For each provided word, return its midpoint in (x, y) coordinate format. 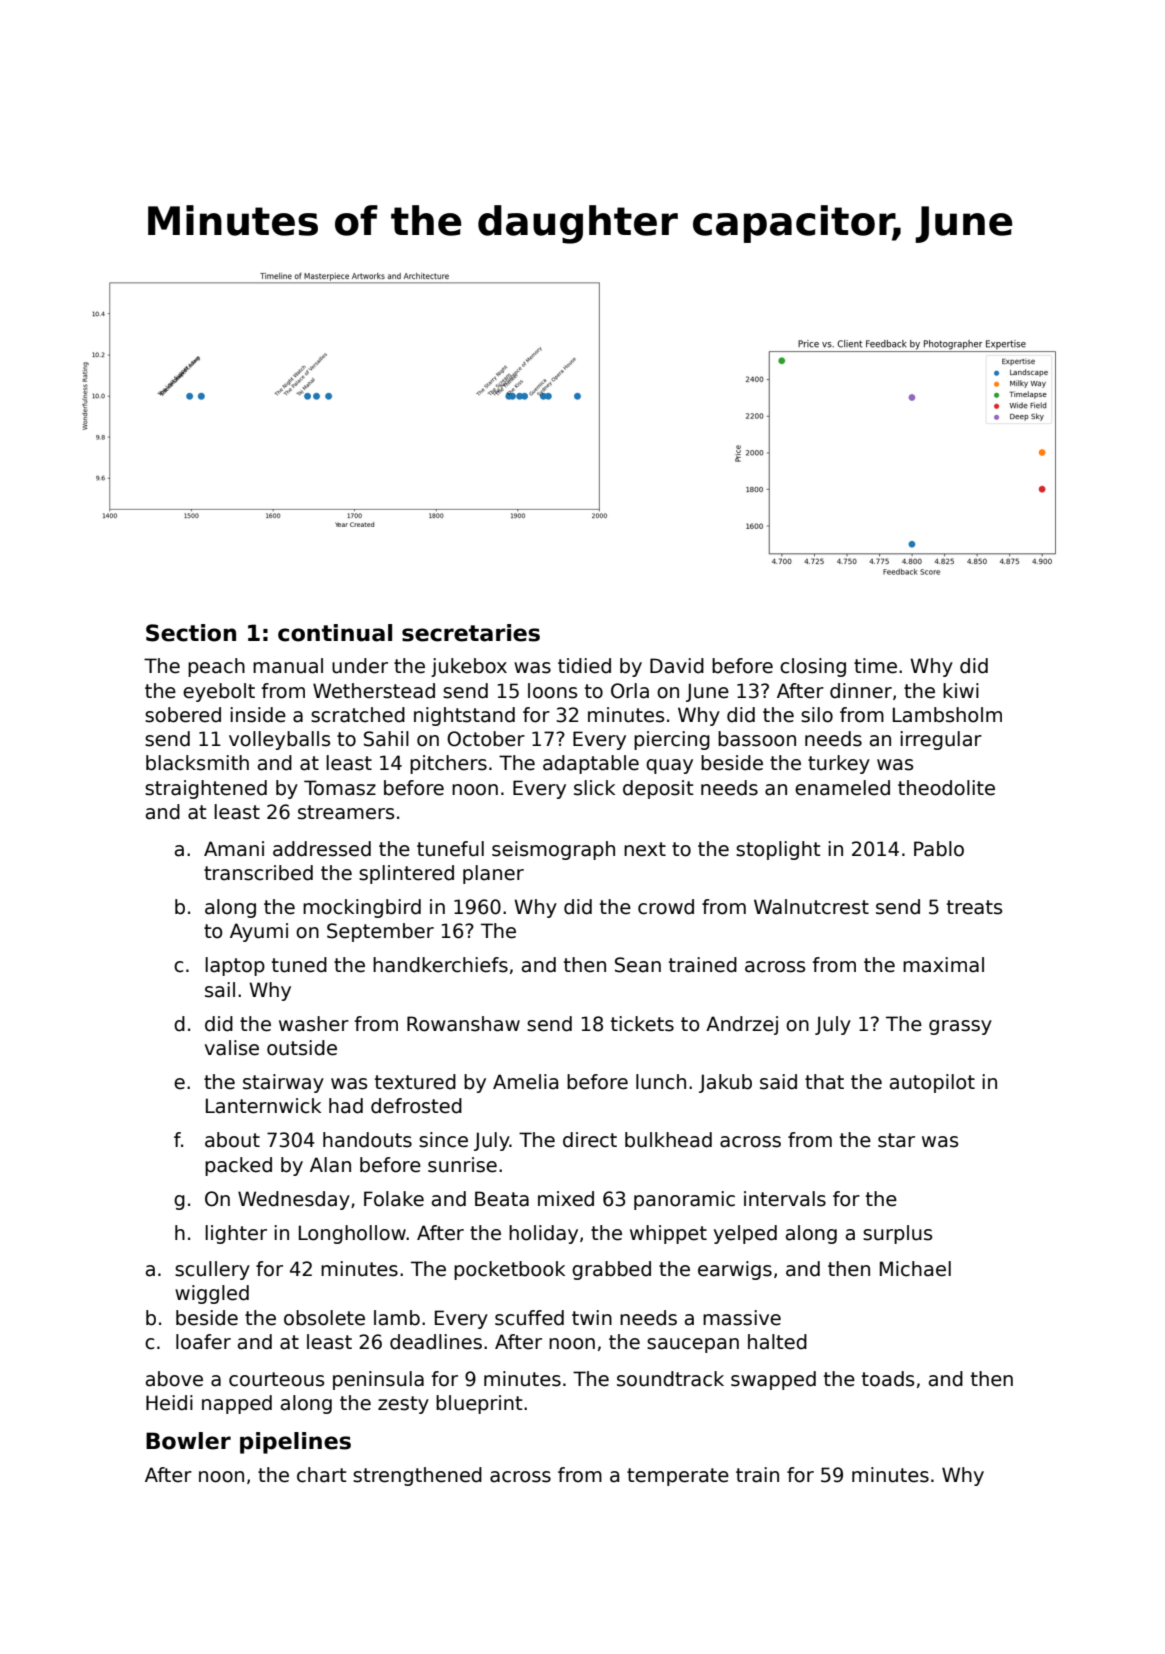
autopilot (932, 1083)
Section (191, 633)
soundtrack (670, 1379)
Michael (915, 1269)
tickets (642, 1024)
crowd (666, 907)
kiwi (961, 690)
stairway (283, 1083)
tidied (584, 666)
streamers (346, 812)
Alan (330, 1165)
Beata (502, 1199)
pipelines (295, 1443)
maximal (943, 965)
